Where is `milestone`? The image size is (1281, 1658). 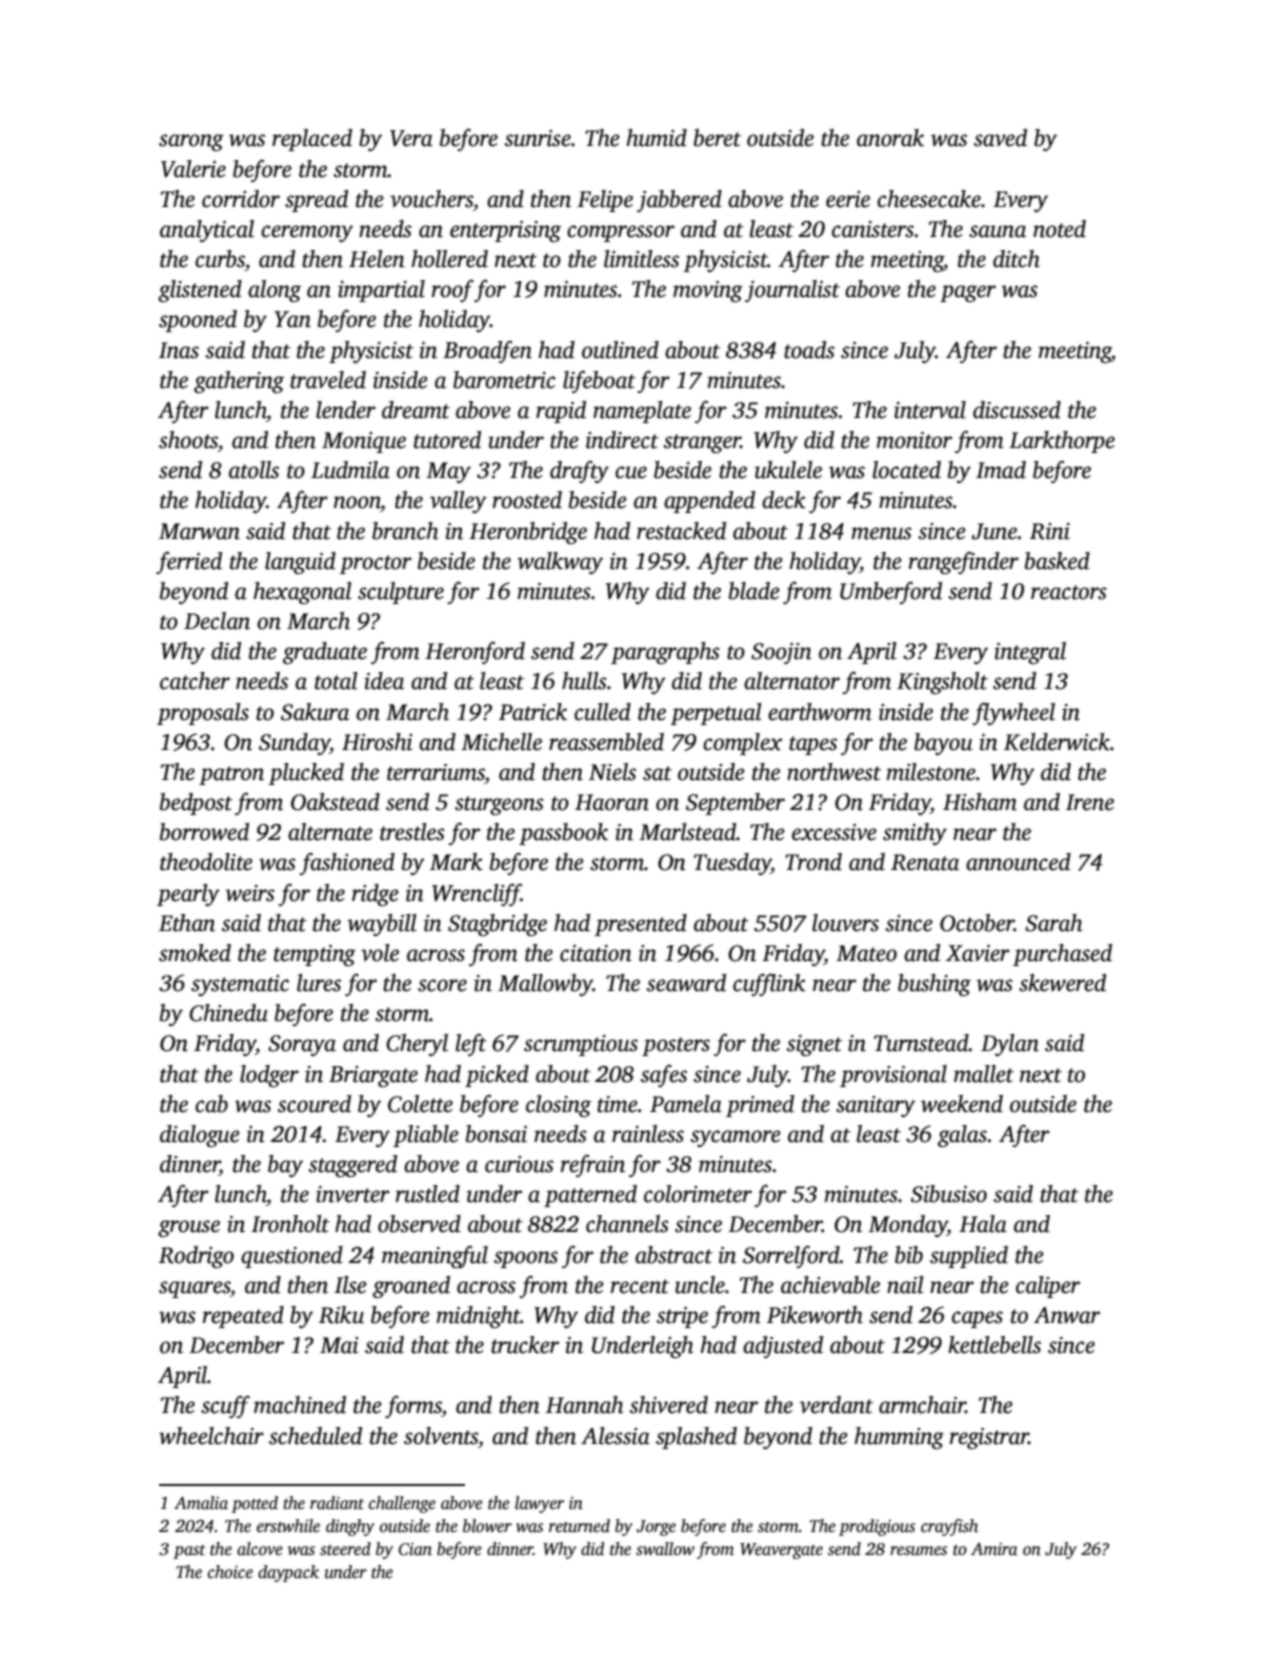
milestone is located at coordinates (931, 772).
